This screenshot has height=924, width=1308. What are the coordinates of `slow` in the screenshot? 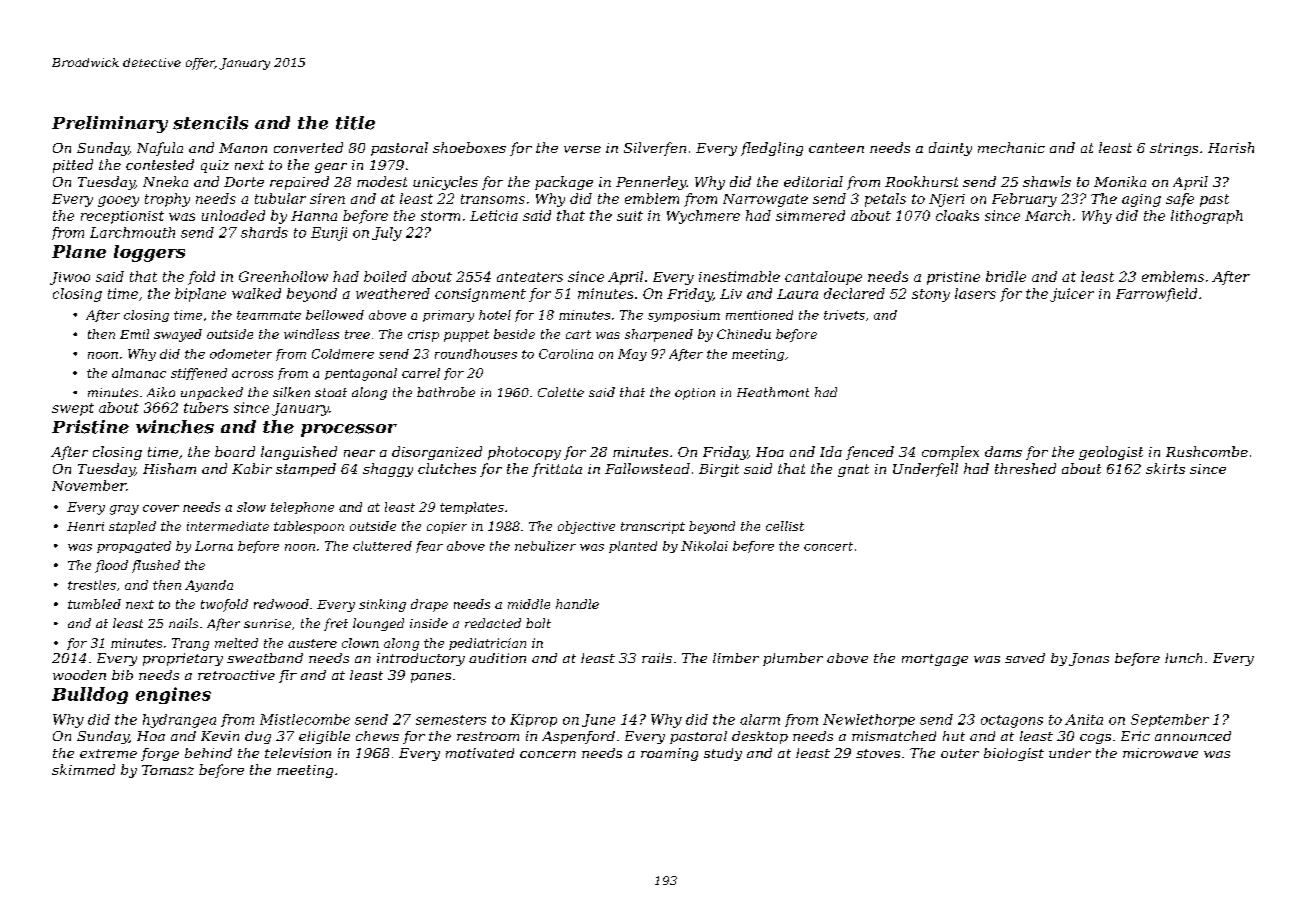 It's located at (251, 507).
